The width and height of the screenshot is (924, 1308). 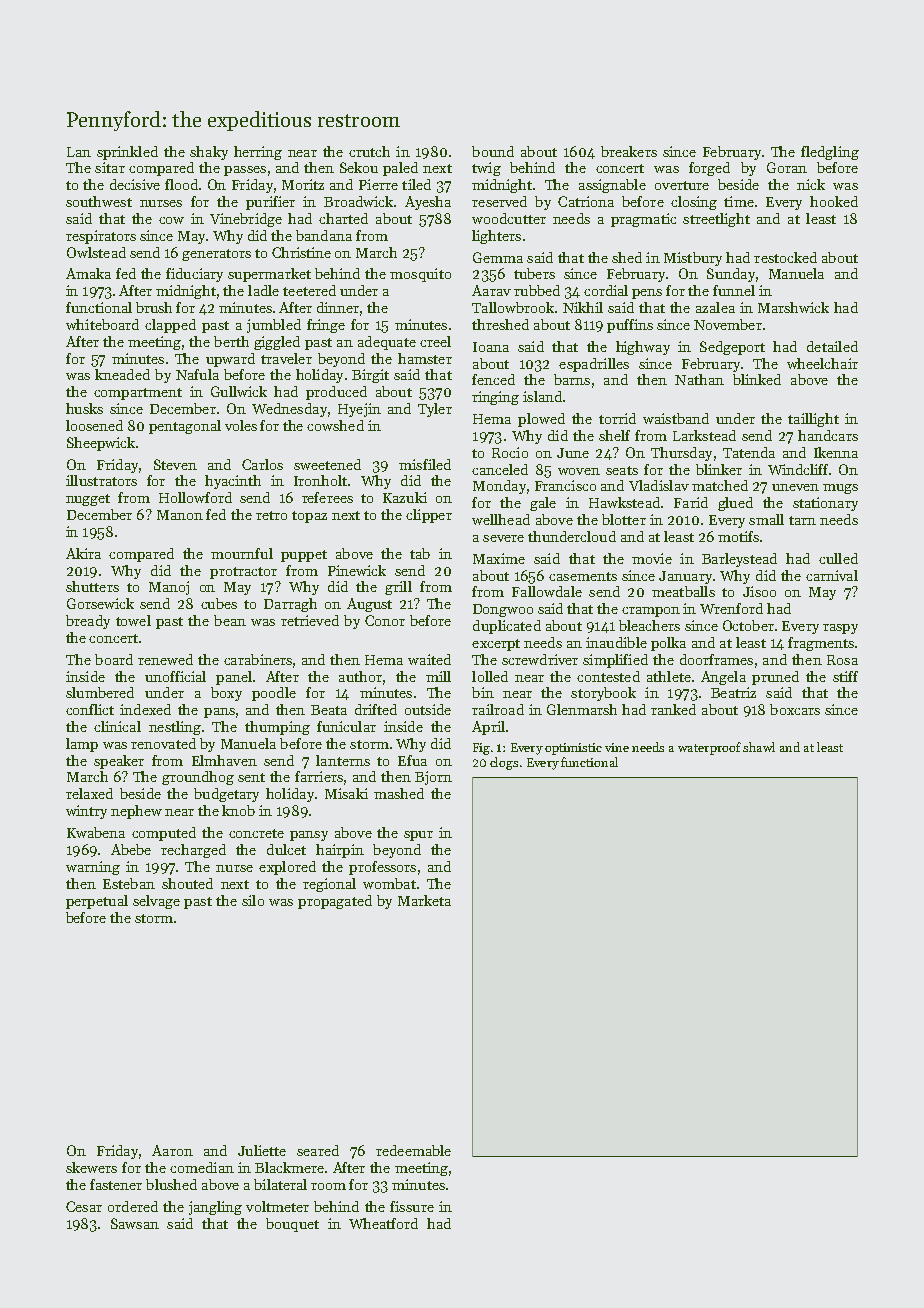 I want to click on Fallowdale, so click(x=547, y=591).
